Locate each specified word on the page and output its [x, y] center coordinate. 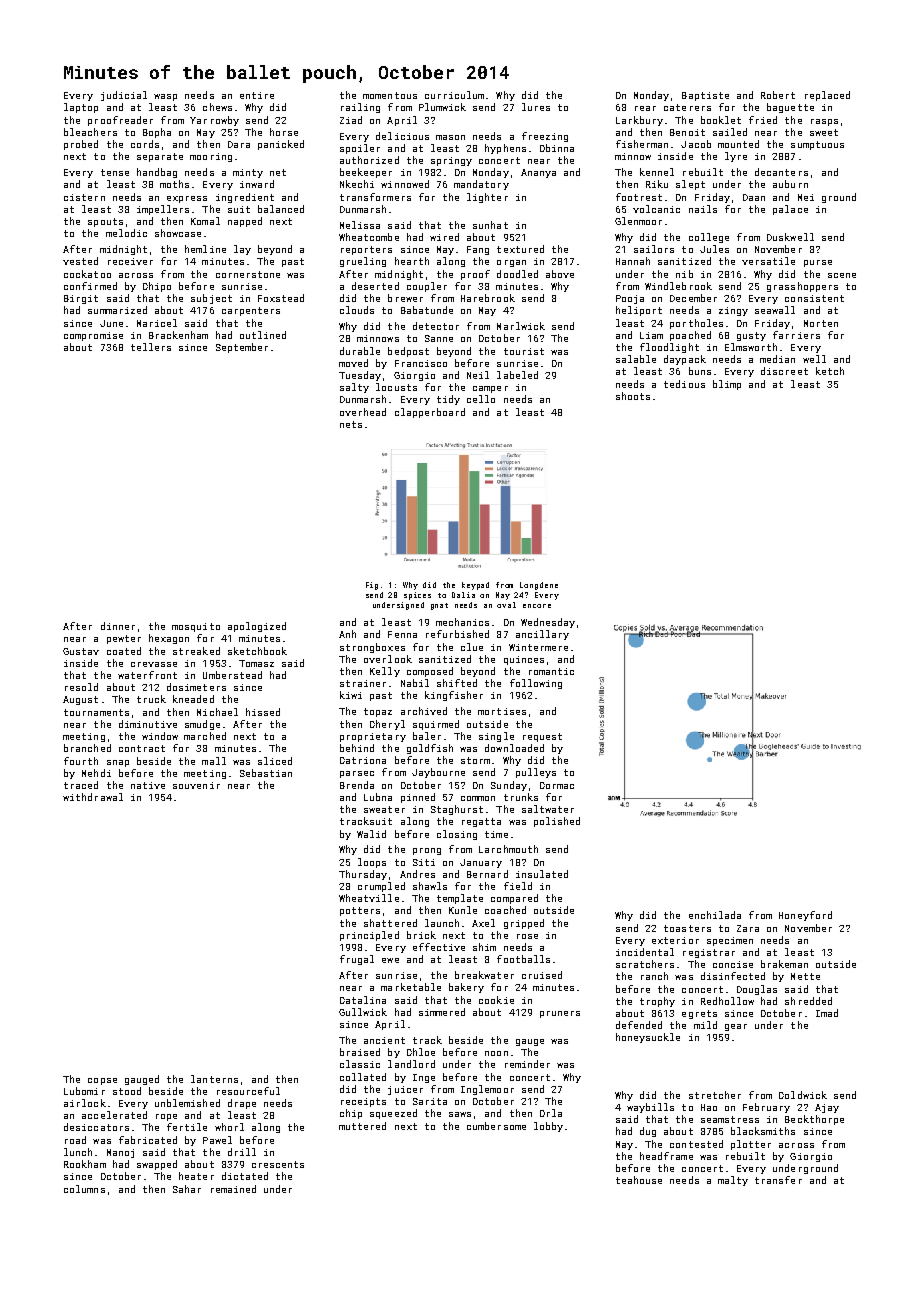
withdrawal [93, 797]
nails [703, 209]
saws [460, 1114]
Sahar [187, 1189]
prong [427, 851]
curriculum [454, 95]
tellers [151, 347]
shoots [633, 396]
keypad [475, 586]
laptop [81, 108]
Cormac [557, 785]
